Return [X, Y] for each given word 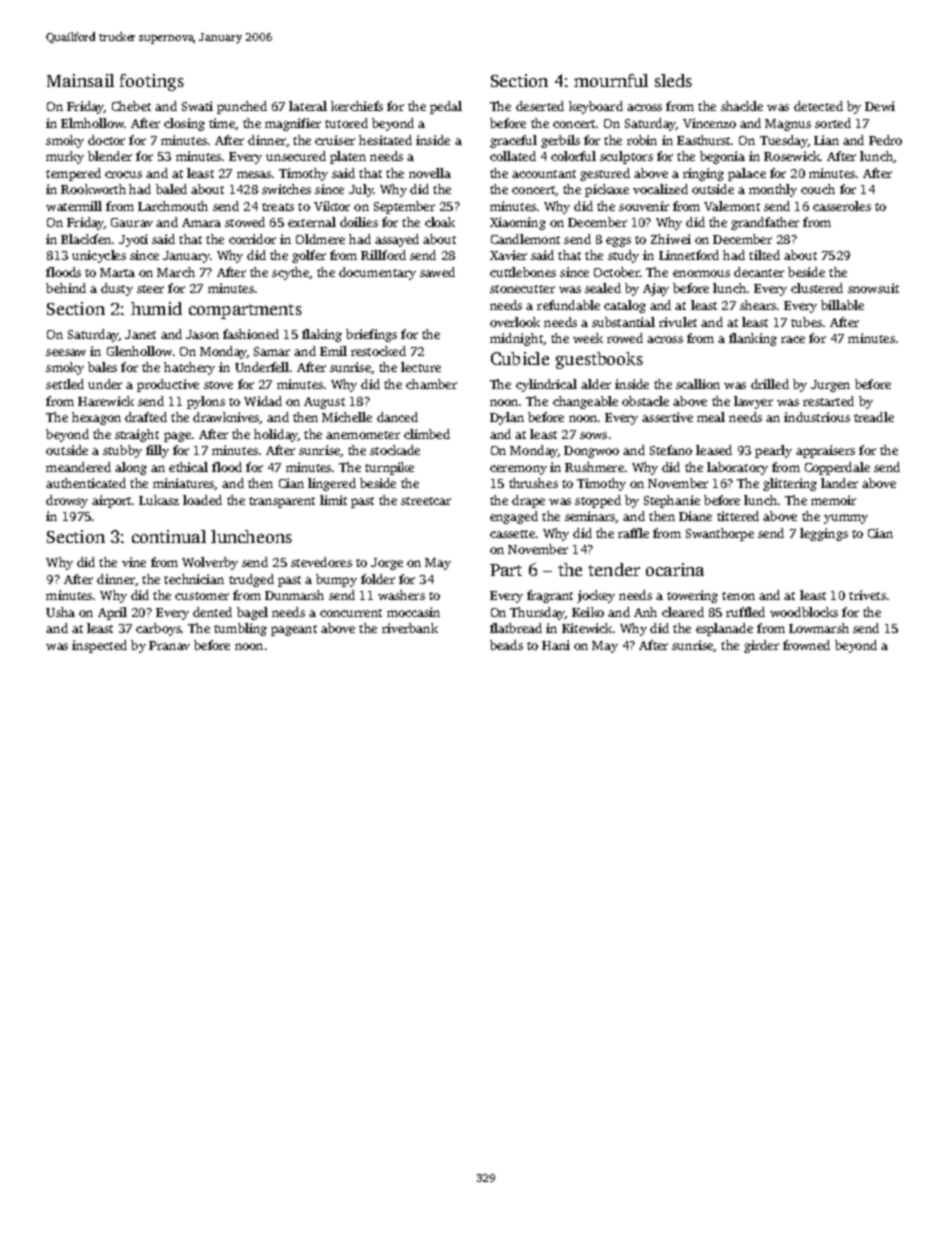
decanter [759, 272]
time [222, 123]
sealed [603, 288]
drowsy [67, 501]
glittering [790, 484]
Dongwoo [591, 452]
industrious [817, 417]
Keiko [588, 612]
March [176, 272]
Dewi [880, 106]
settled [65, 384]
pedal [446, 107]
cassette [512, 534]
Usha [60, 612]
